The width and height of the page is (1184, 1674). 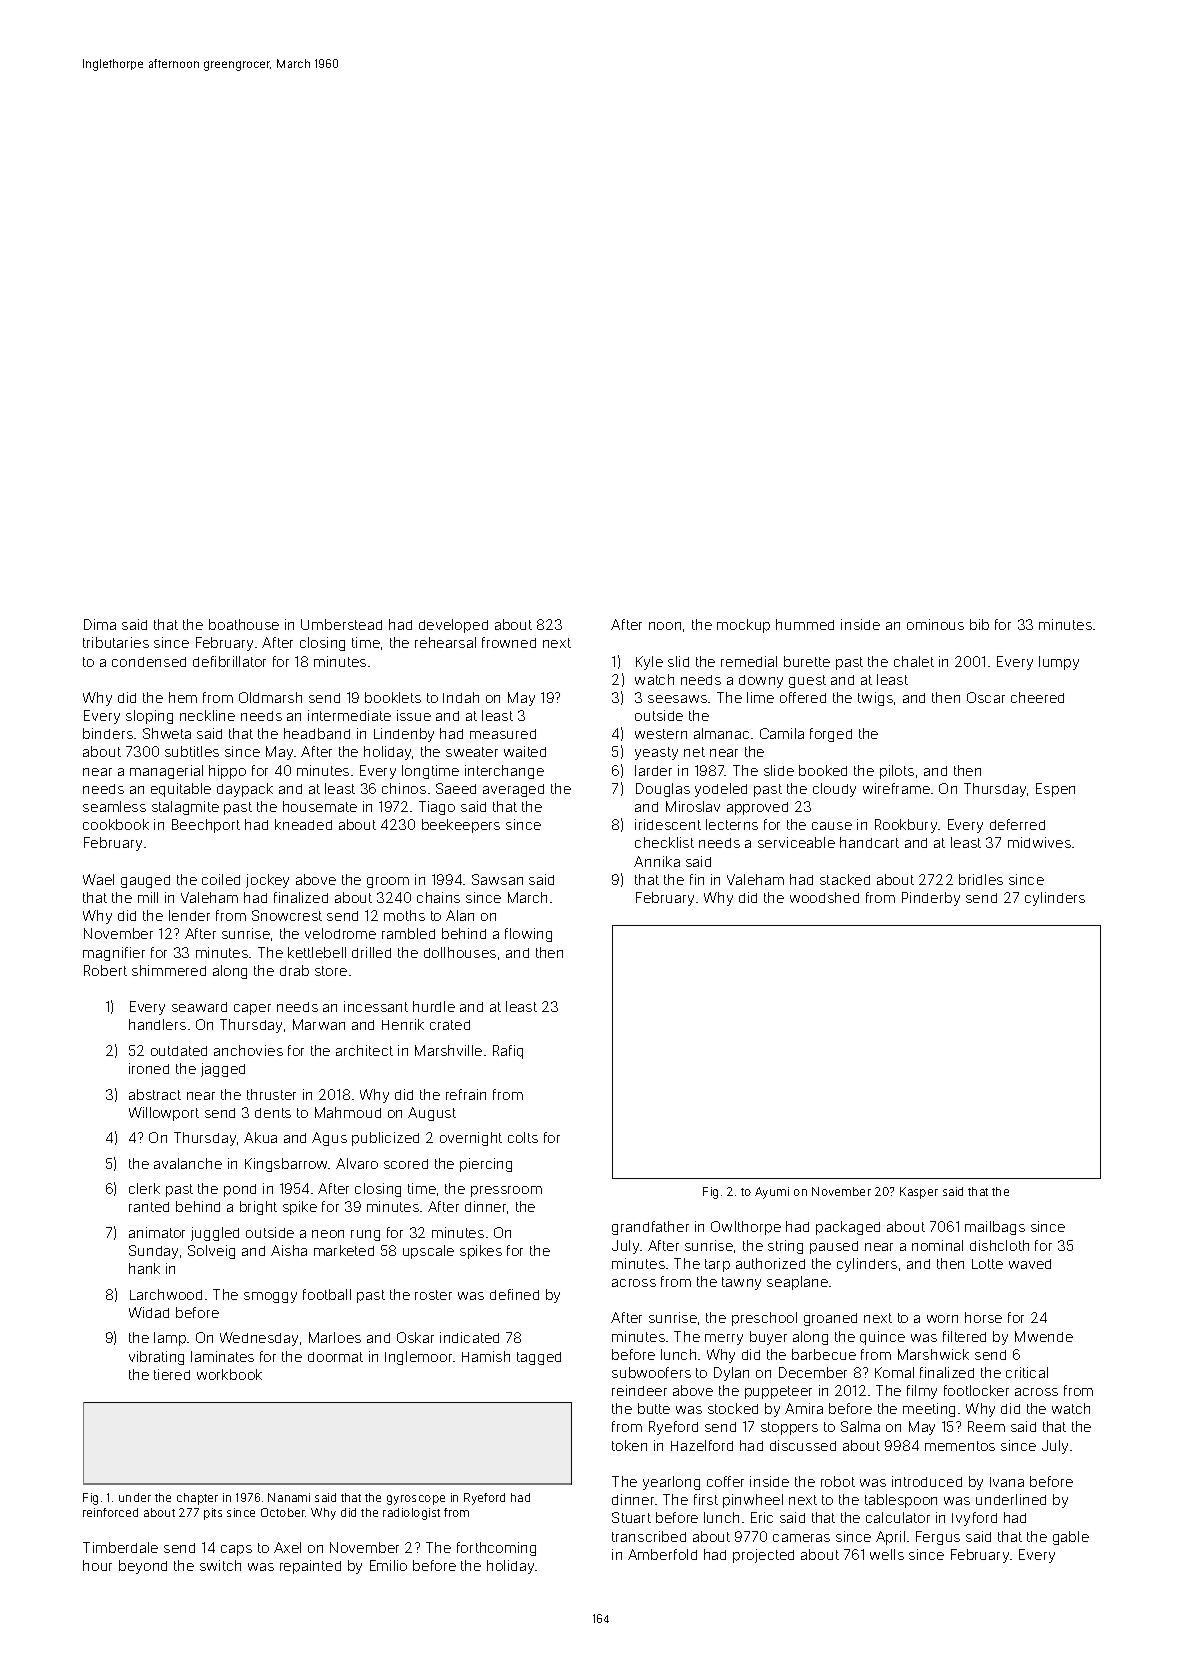 What do you see at coordinates (896, 788) in the page?
I see `wireframe` at bounding box center [896, 788].
